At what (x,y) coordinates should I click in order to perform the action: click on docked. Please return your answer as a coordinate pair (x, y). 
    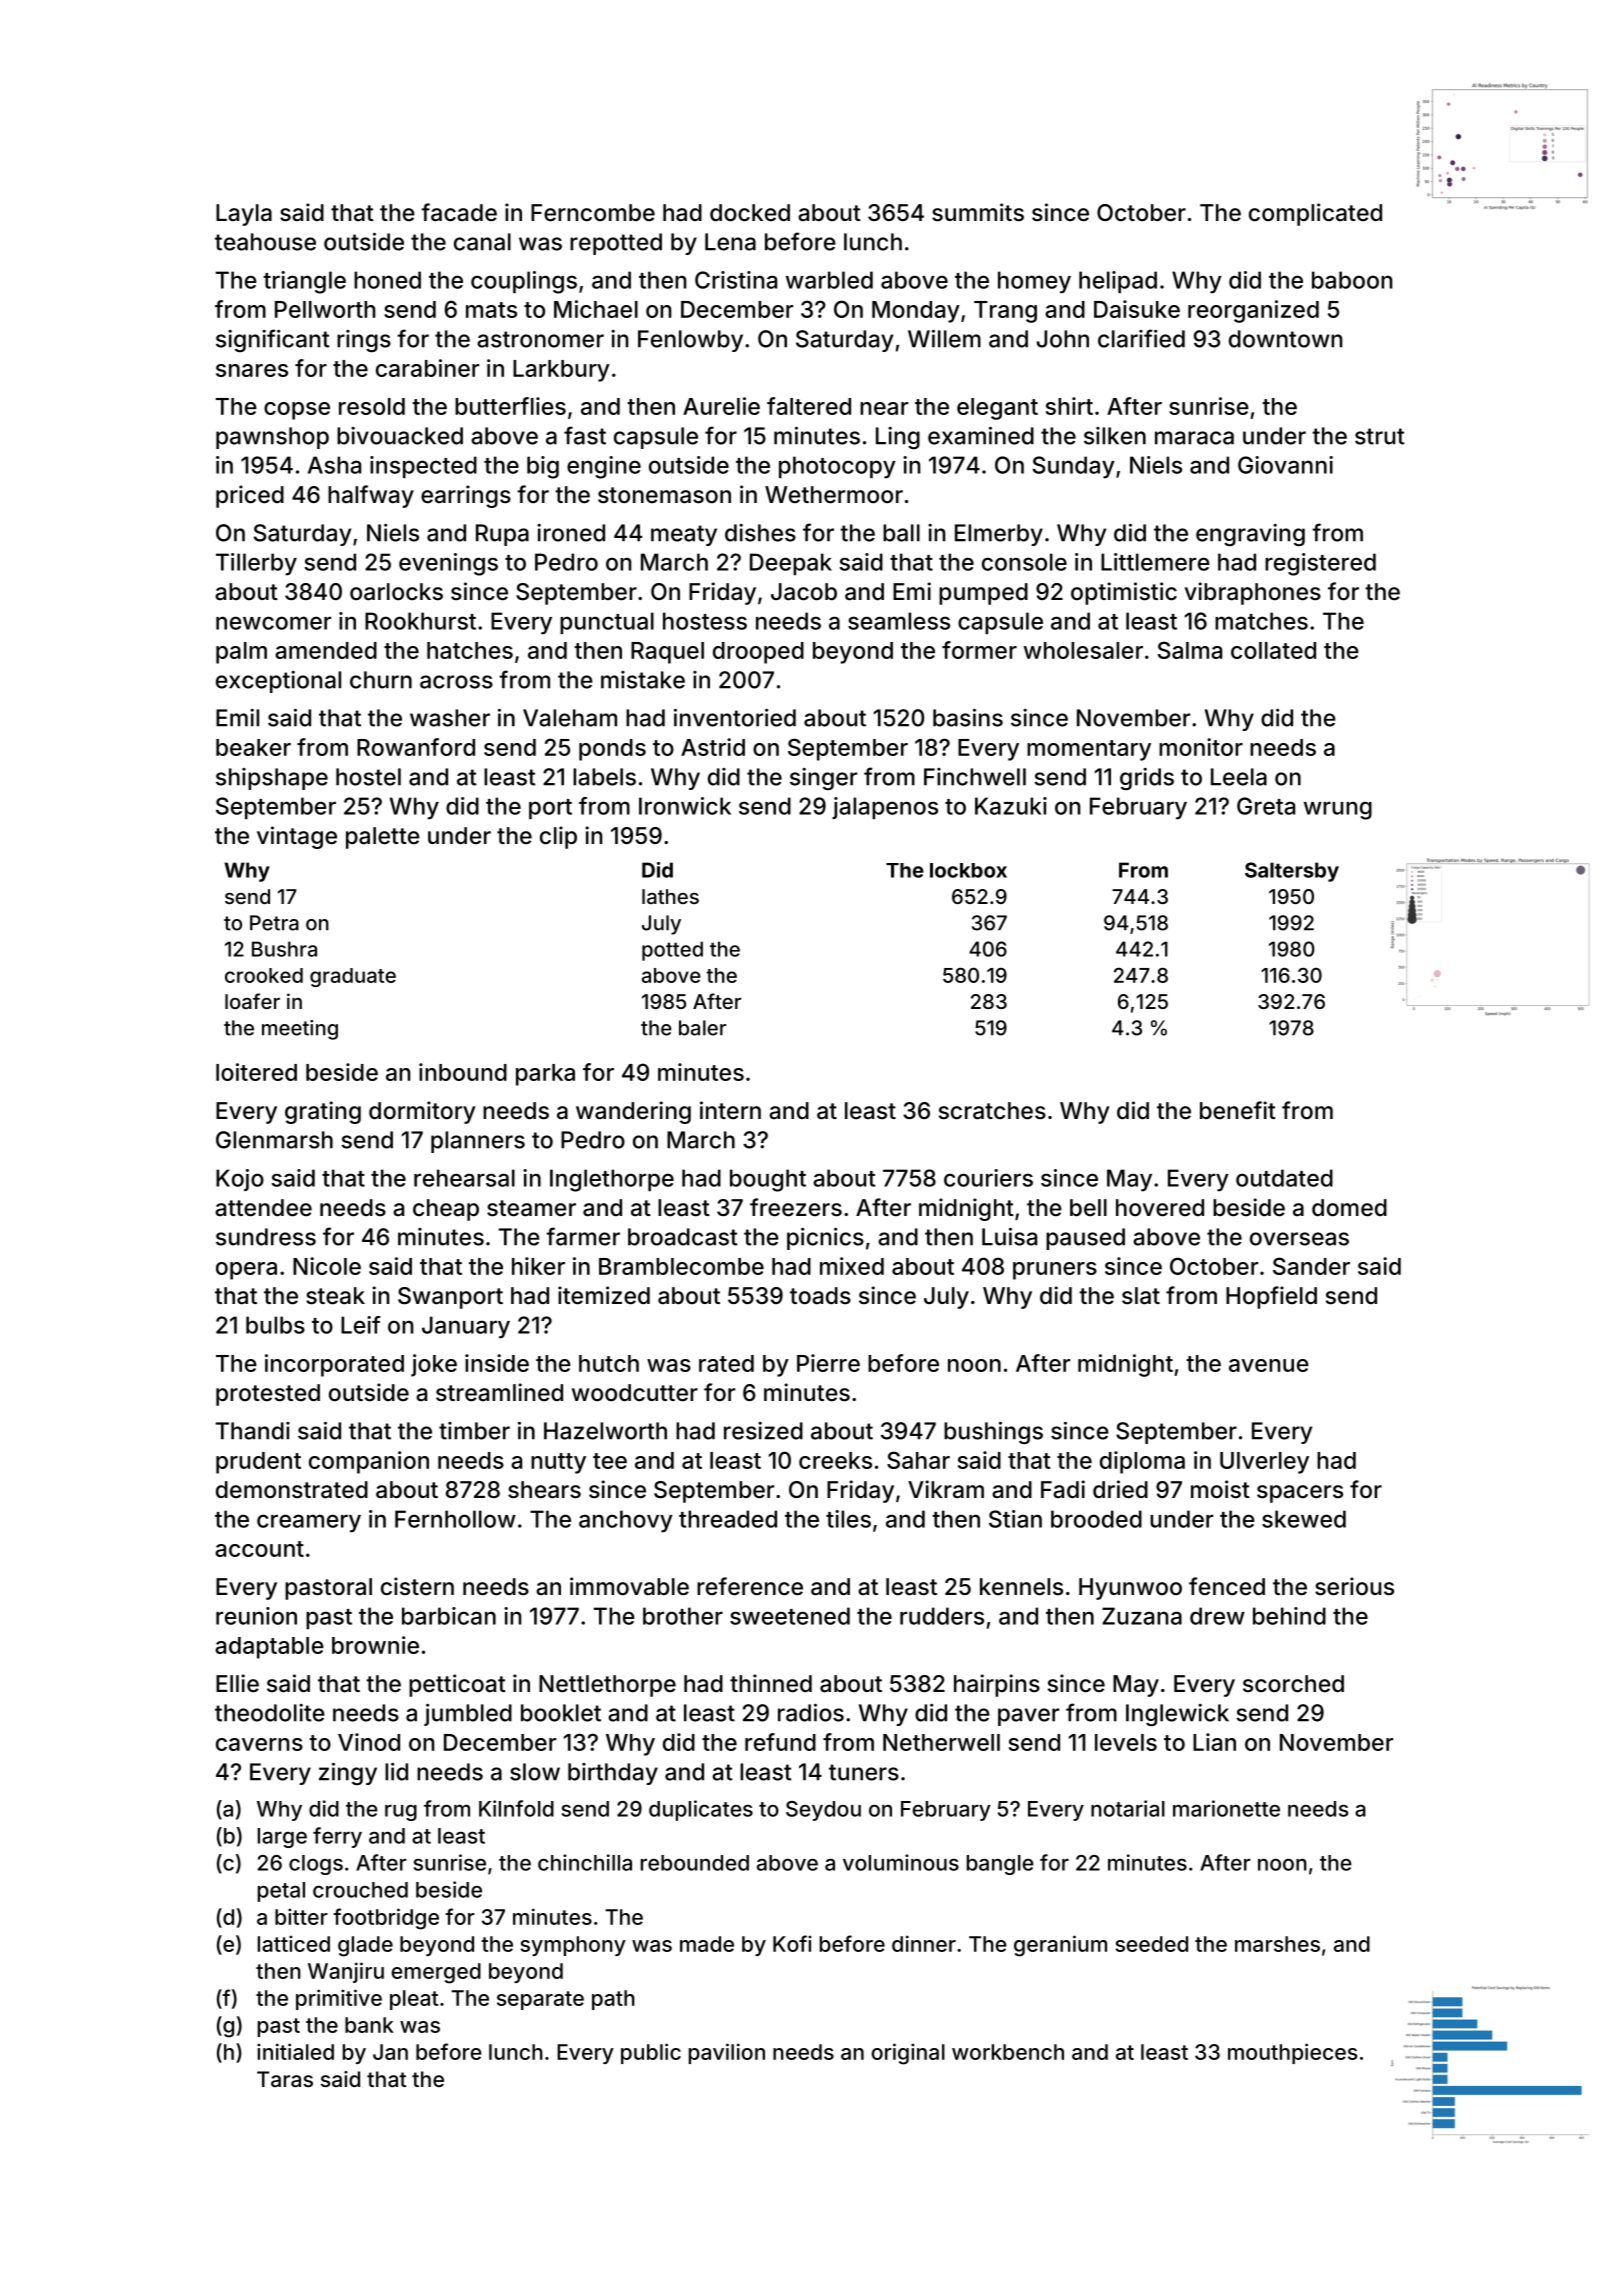
    Looking at the image, I should click on (750, 213).
